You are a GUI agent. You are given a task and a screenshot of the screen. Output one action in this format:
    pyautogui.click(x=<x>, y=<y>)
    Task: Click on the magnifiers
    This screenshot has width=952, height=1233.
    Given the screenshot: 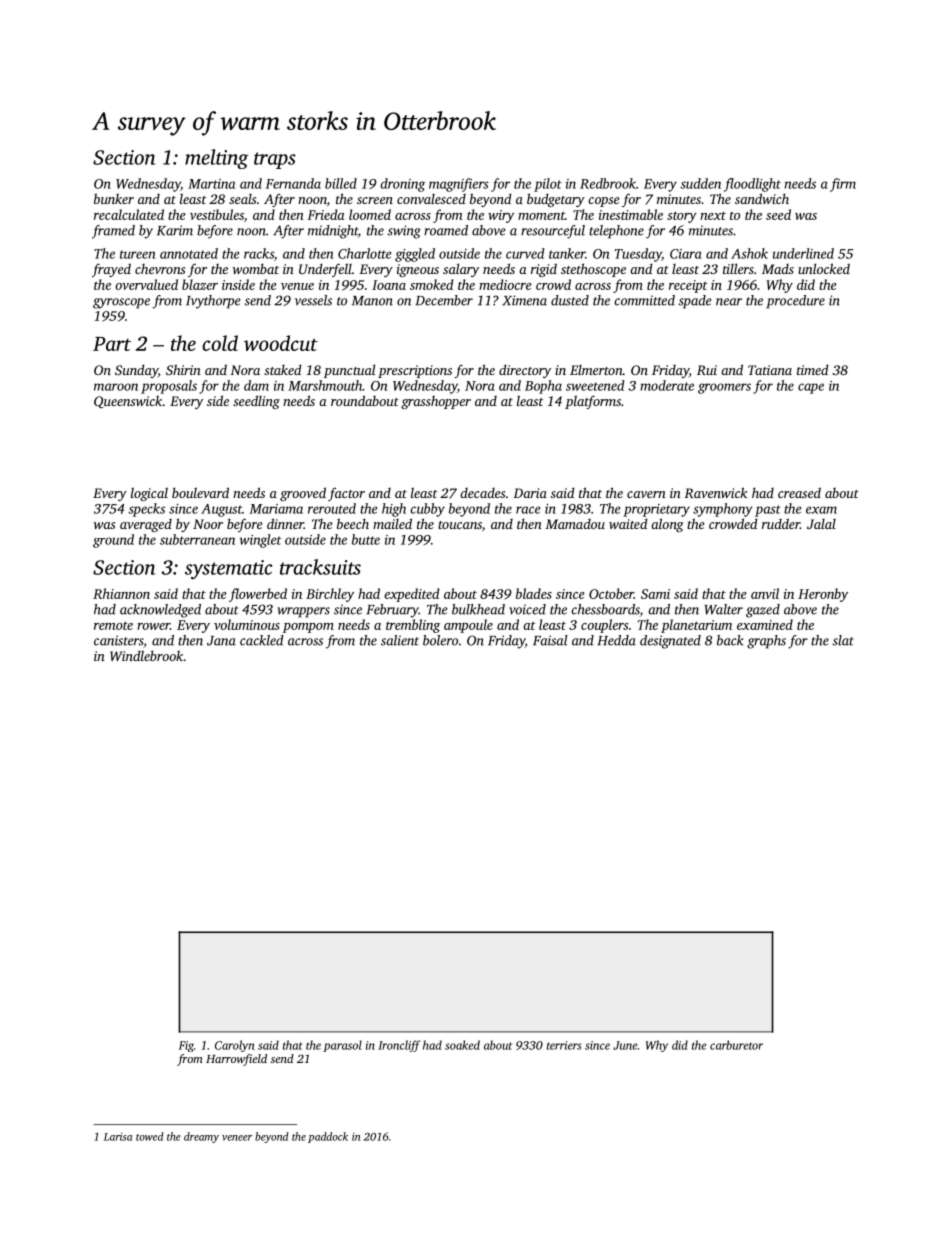 What is the action you would take?
    pyautogui.click(x=459, y=185)
